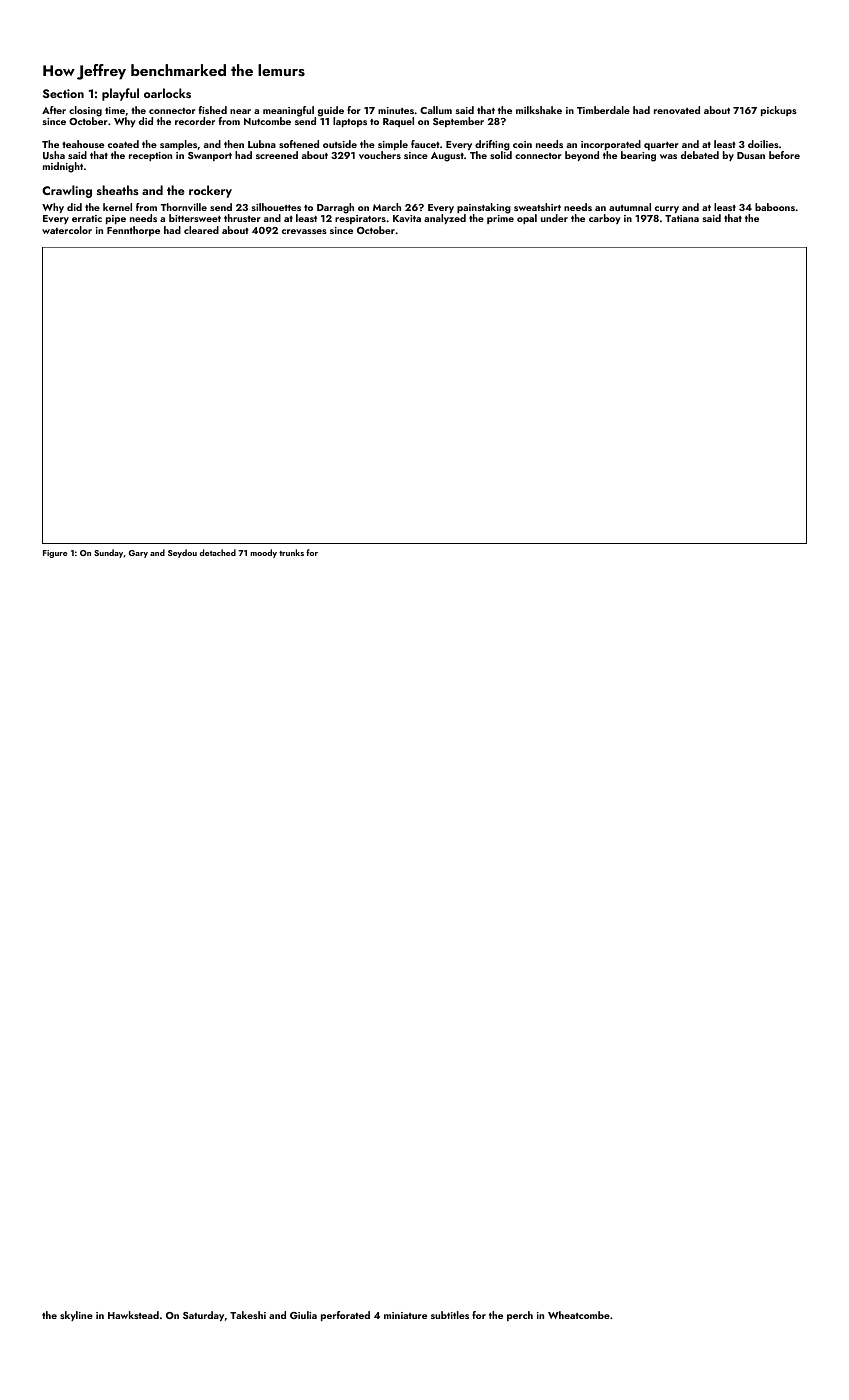 The width and height of the image is (849, 1400). Describe the element at coordinates (450, 1315) in the image. I see `subtitles` at that location.
